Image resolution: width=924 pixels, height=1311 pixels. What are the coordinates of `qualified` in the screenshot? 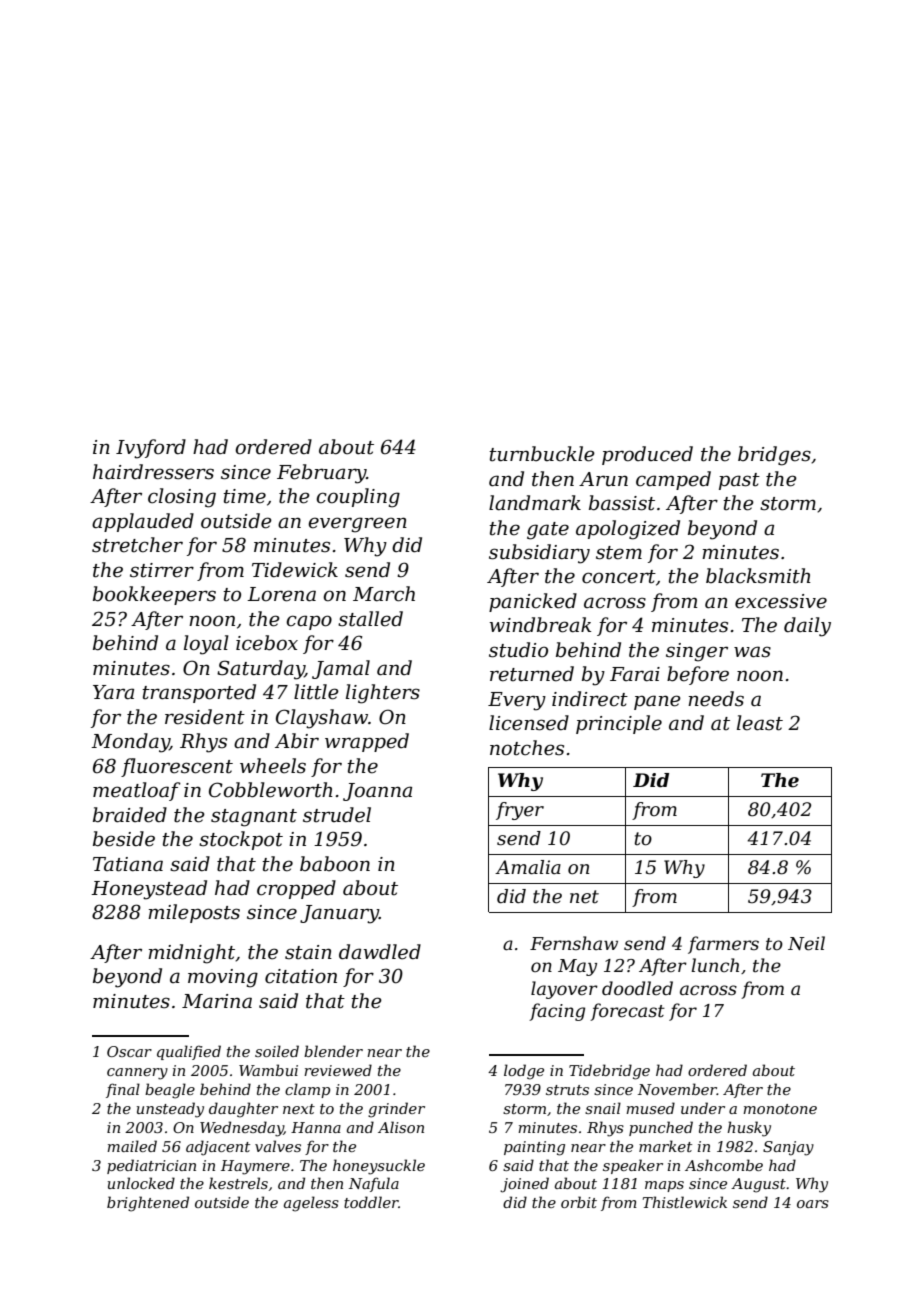 It's located at (189, 1052).
